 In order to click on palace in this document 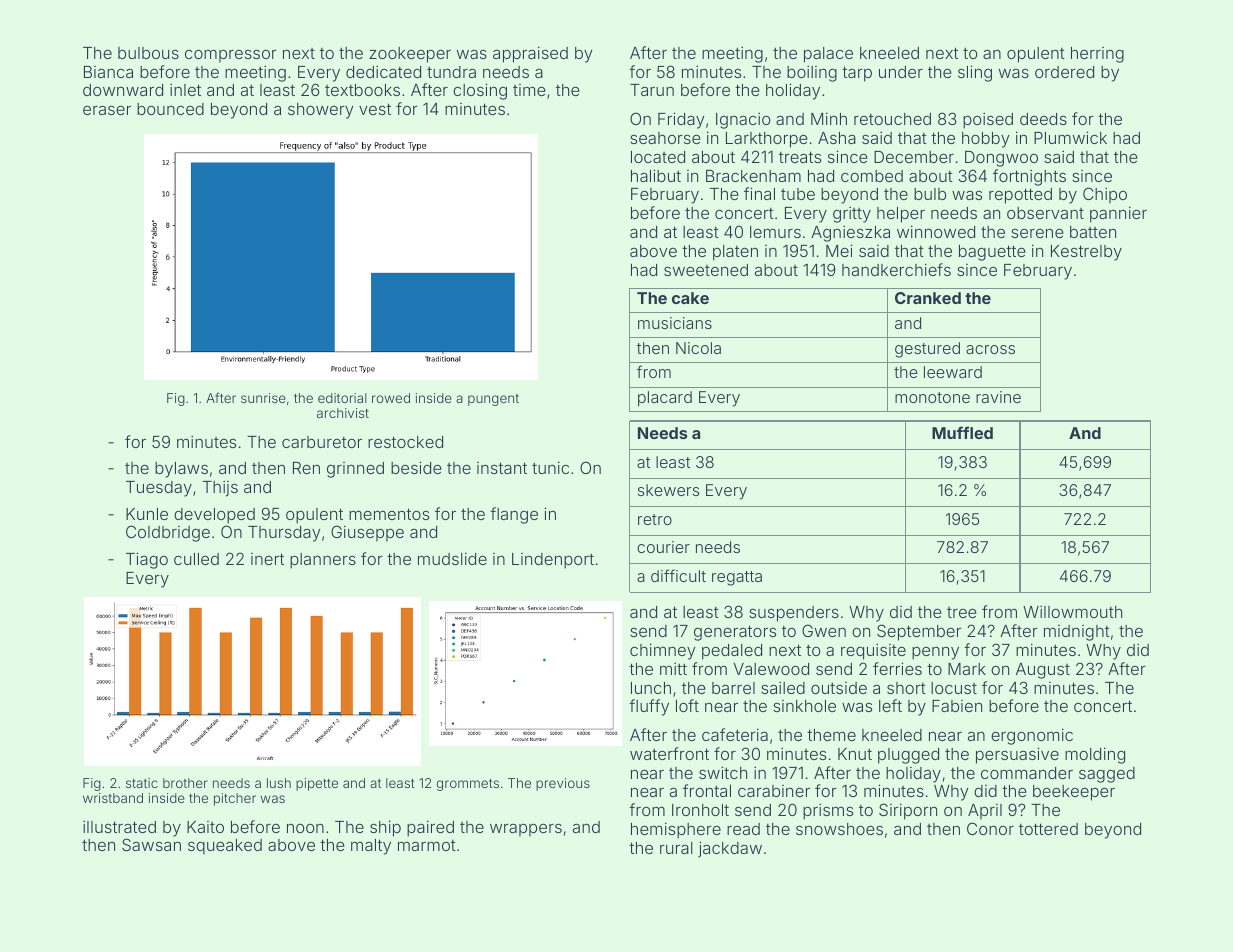, I will do `click(828, 55)`.
